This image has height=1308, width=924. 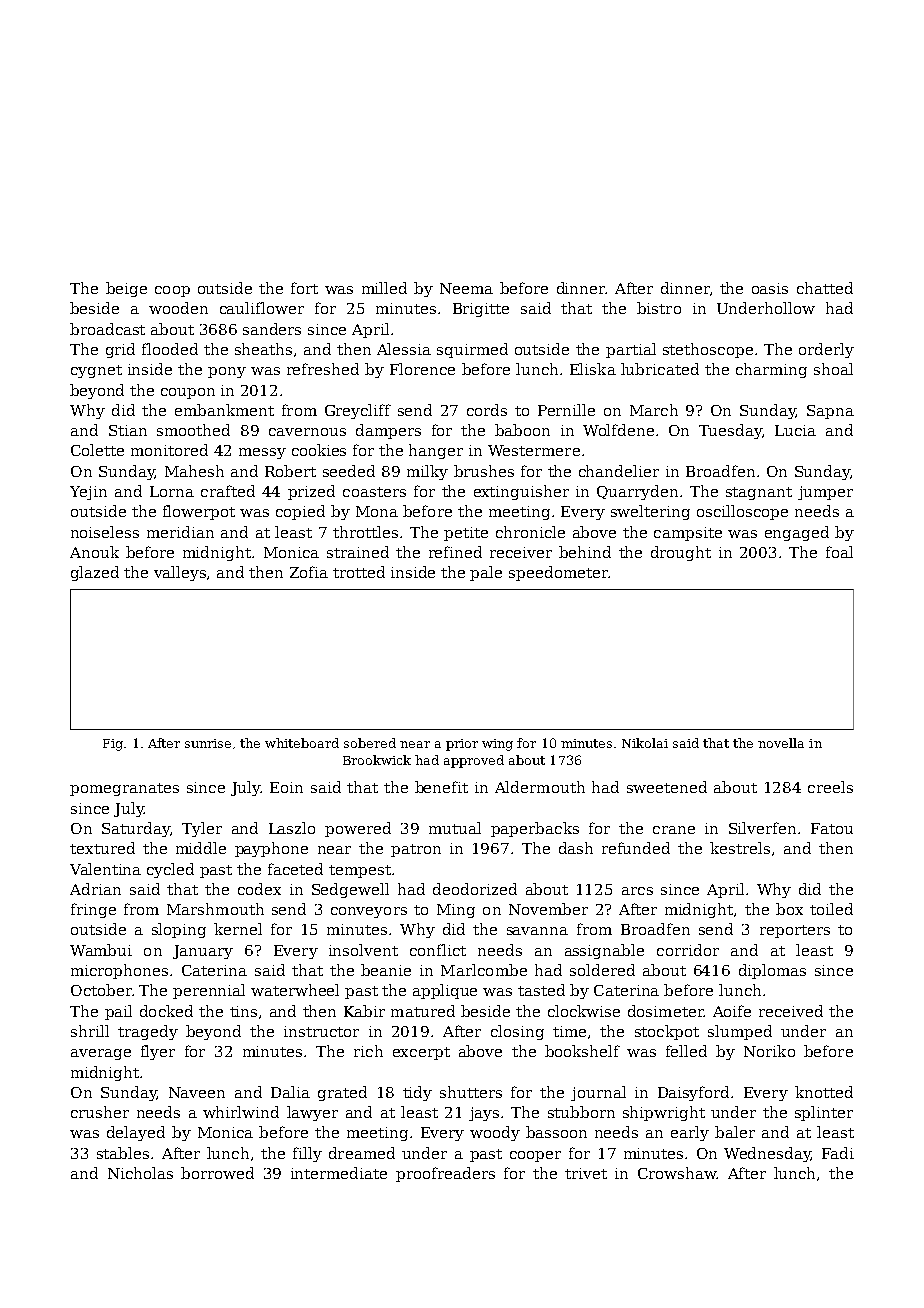 What do you see at coordinates (735, 1132) in the image?
I see `baler` at bounding box center [735, 1132].
